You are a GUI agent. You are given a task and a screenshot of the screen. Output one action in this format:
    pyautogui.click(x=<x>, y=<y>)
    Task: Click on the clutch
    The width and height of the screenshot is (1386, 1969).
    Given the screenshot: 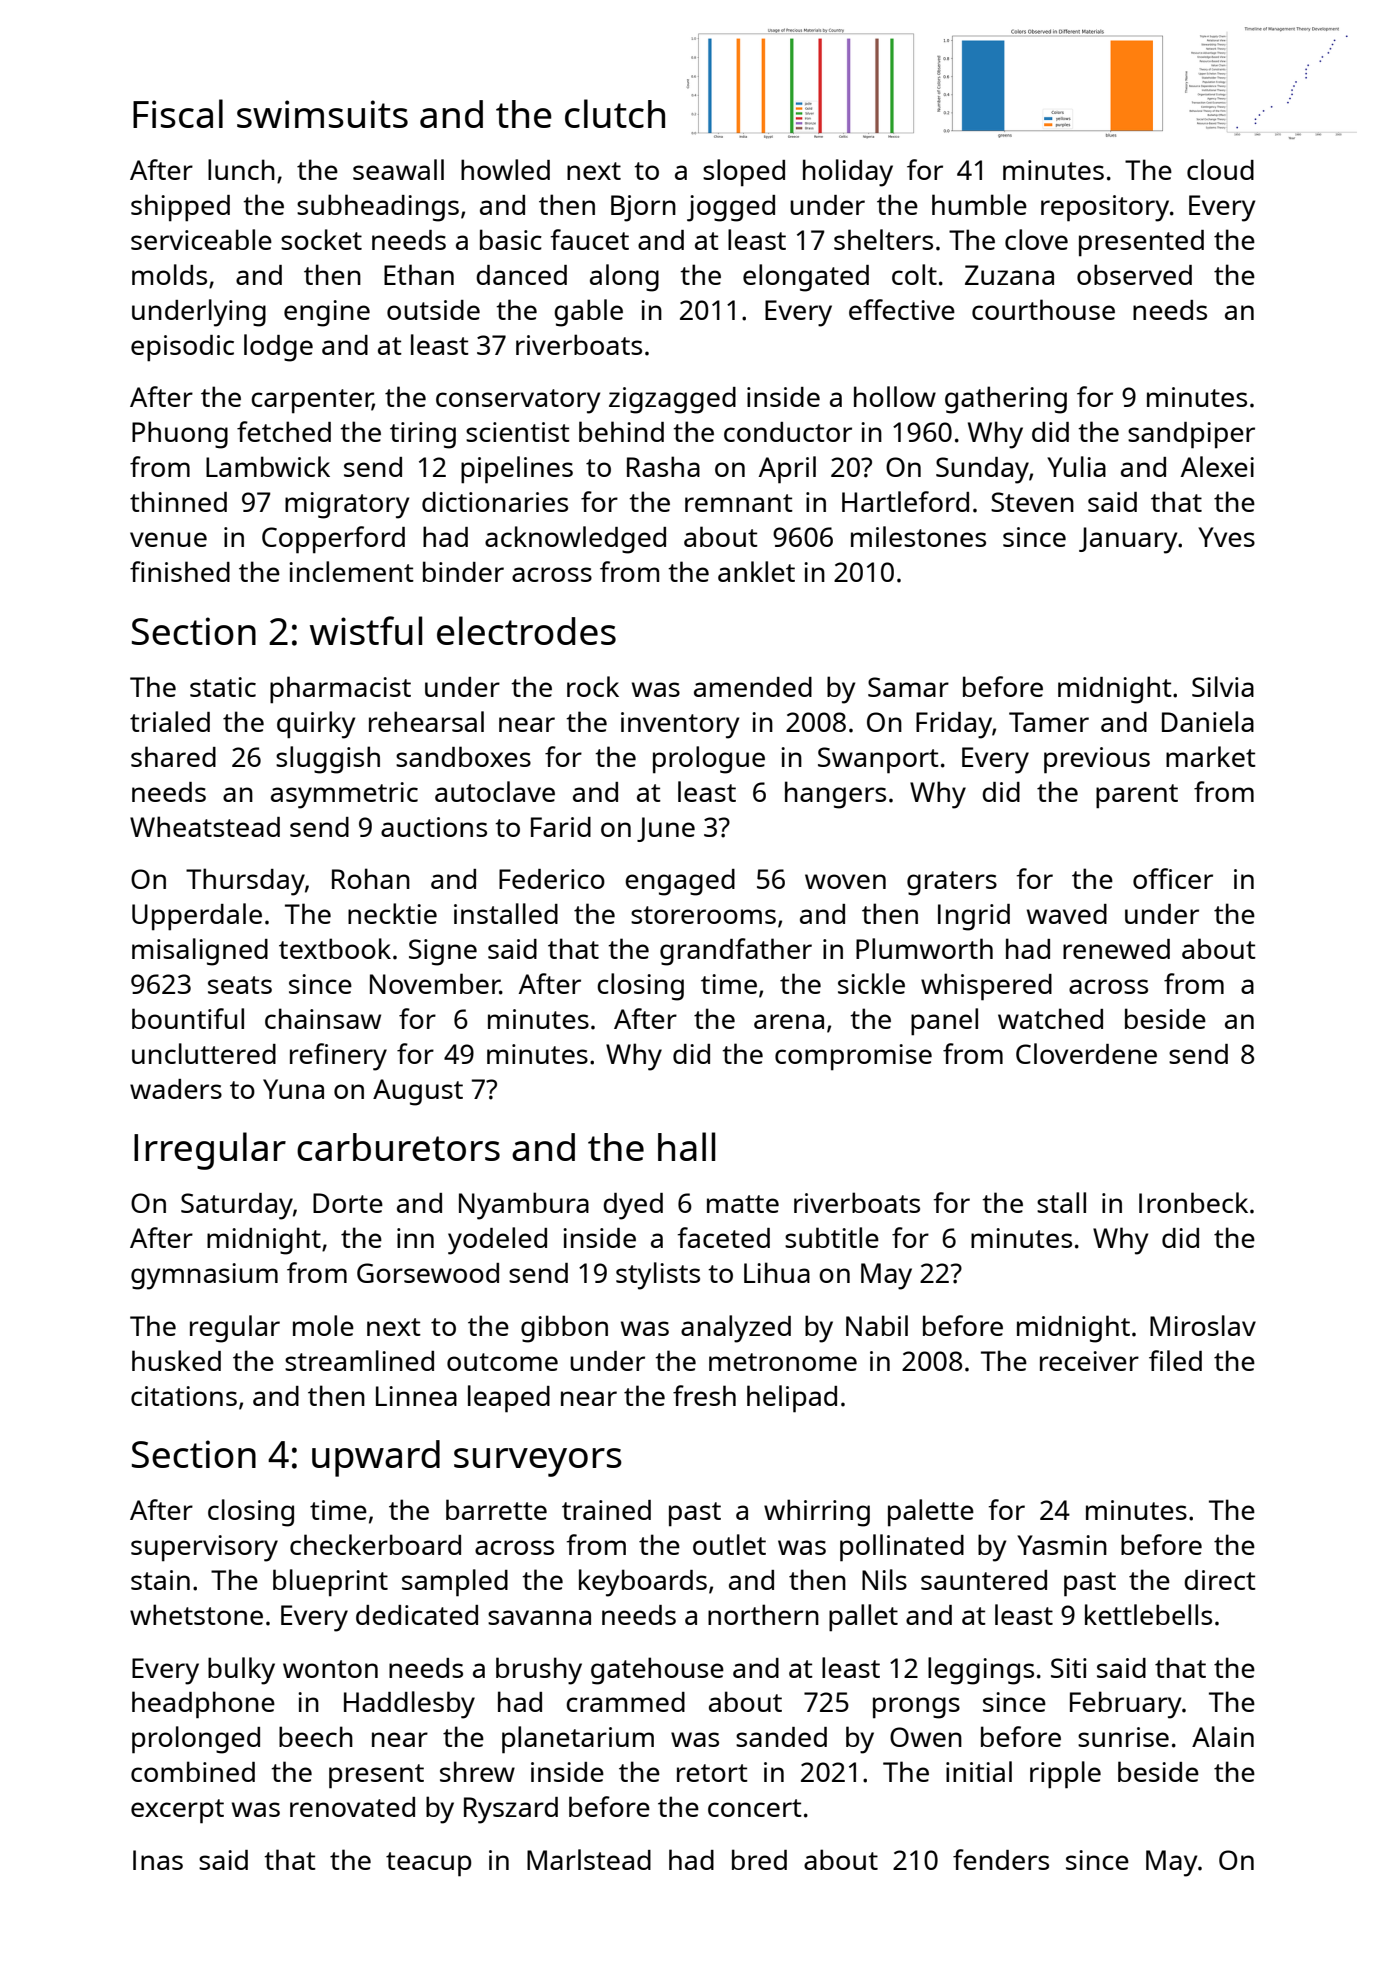 What is the action you would take?
    pyautogui.click(x=615, y=113)
